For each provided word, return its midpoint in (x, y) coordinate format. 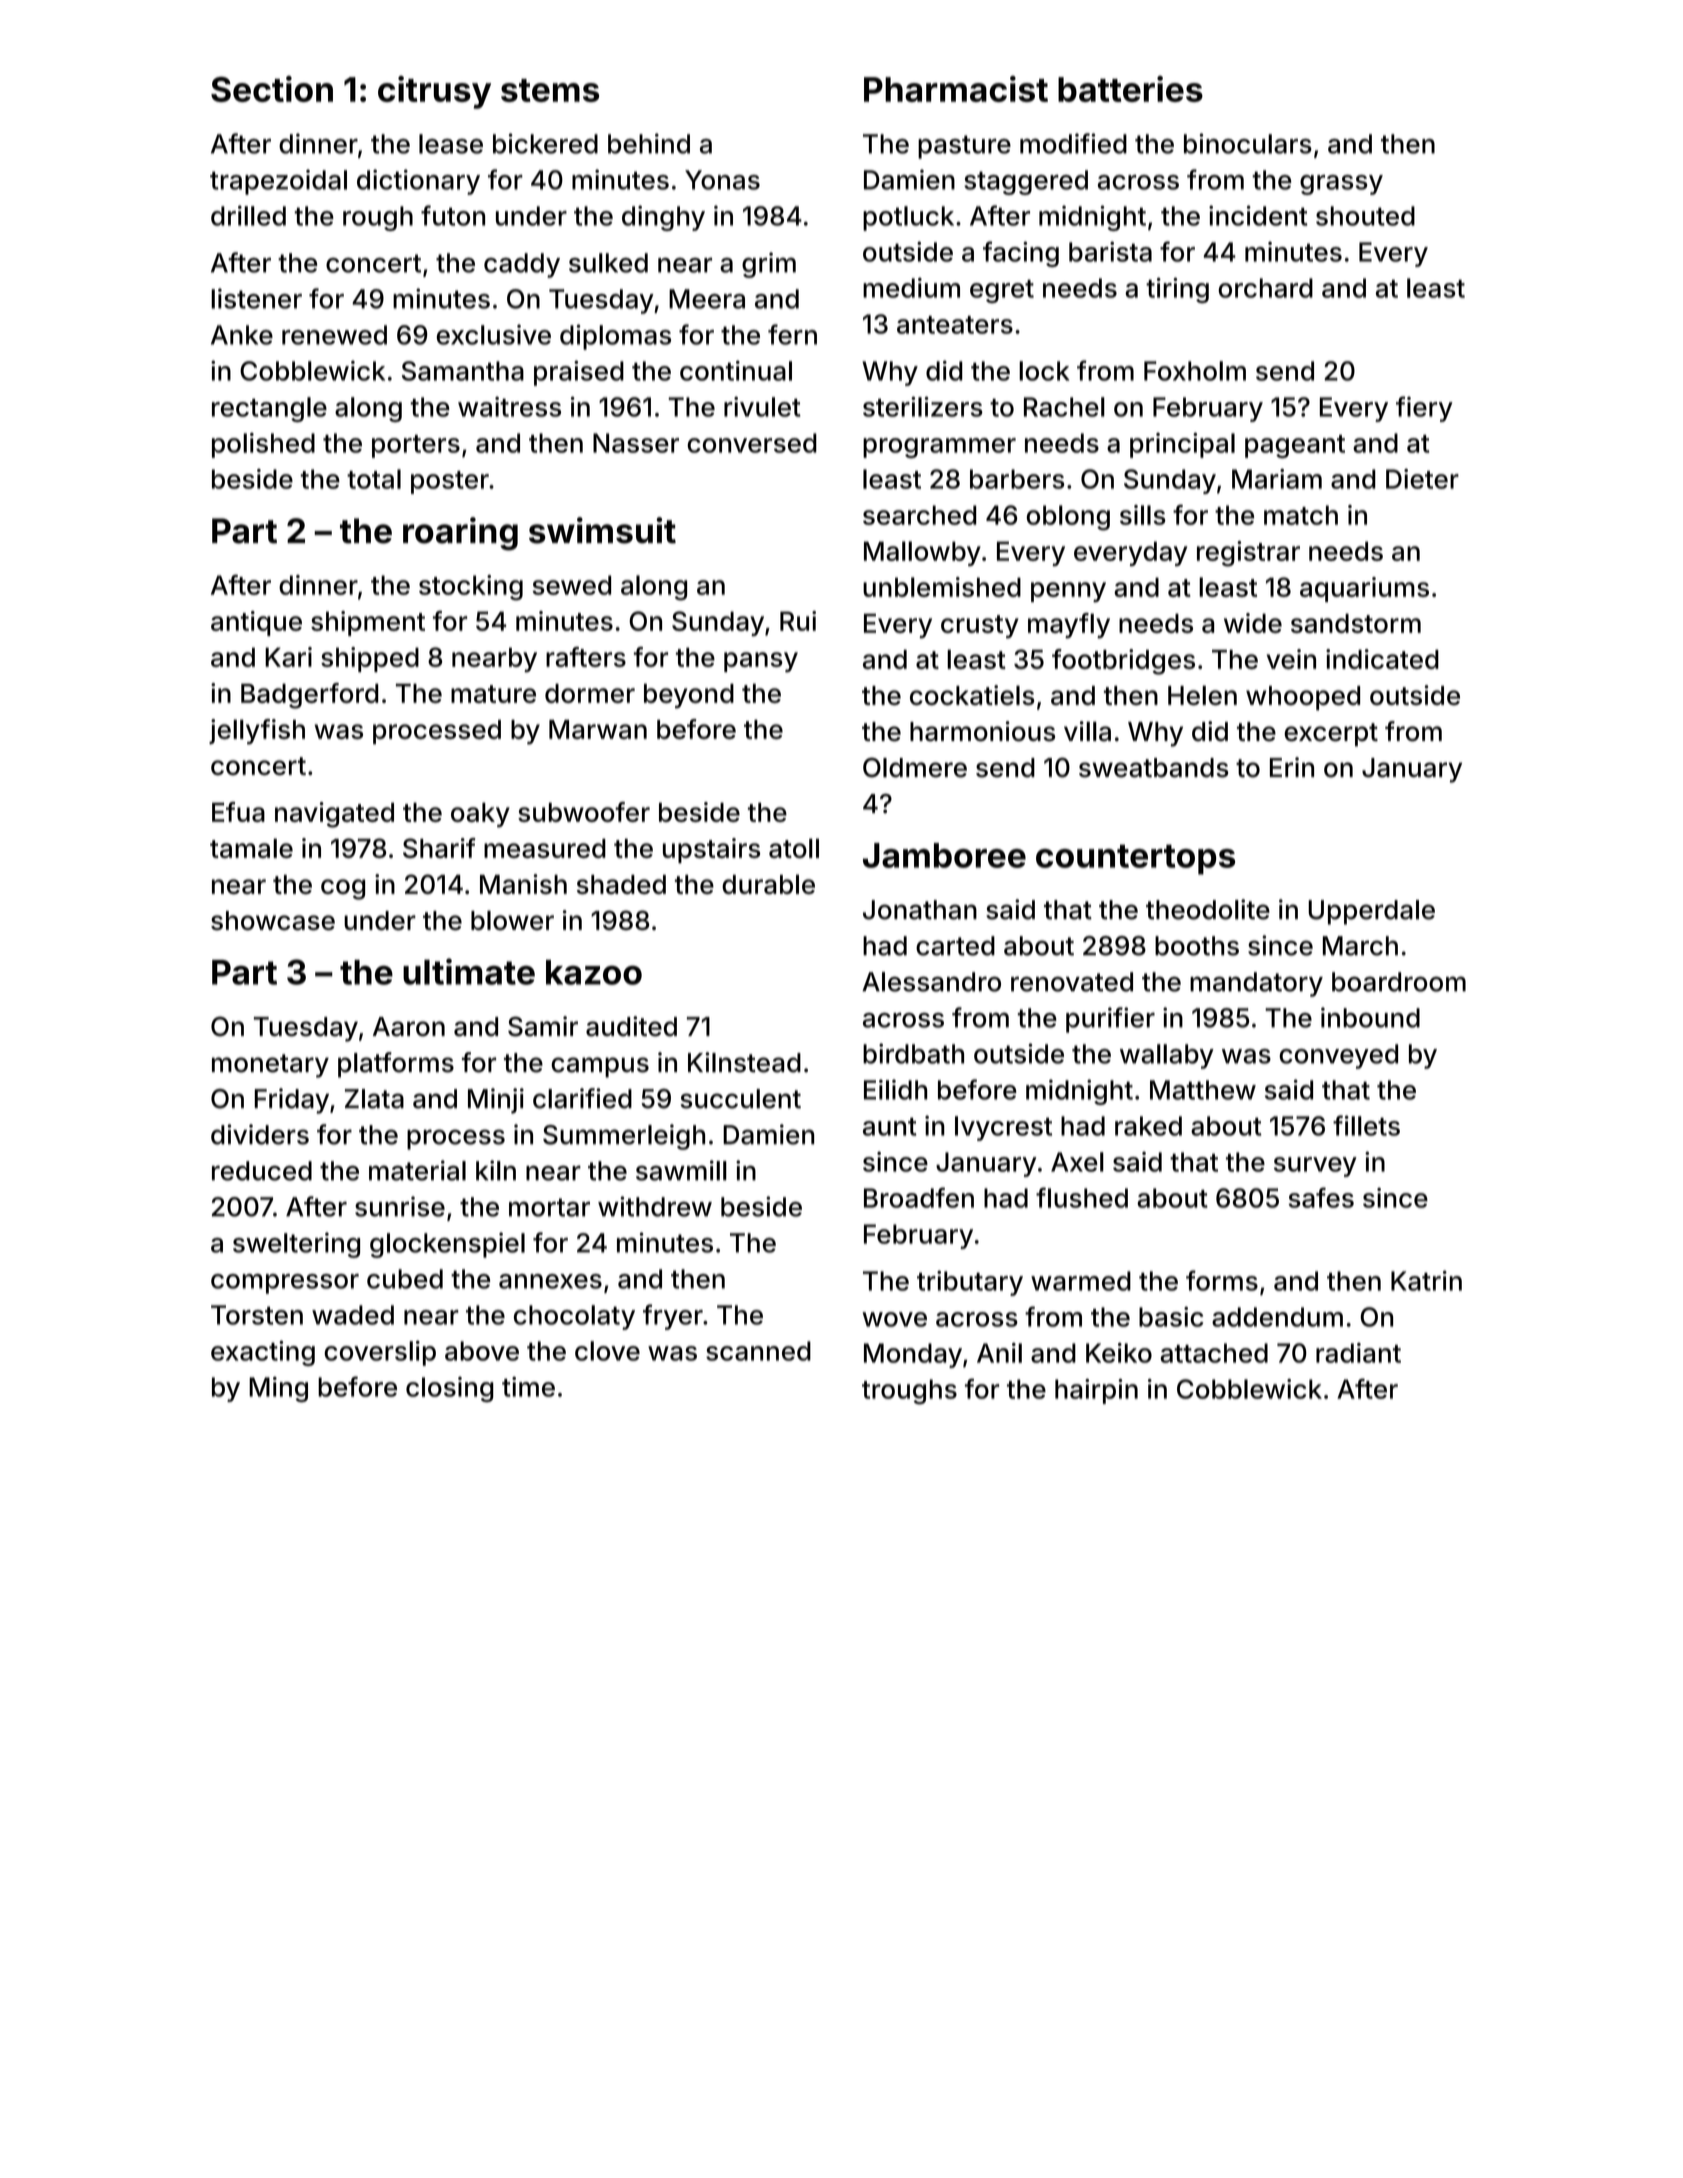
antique (256, 623)
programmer (939, 448)
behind (649, 143)
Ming (278, 1389)
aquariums (1364, 589)
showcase (273, 921)
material (417, 1170)
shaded (621, 884)
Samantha (463, 371)
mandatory (1256, 984)
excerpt (1331, 735)
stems (550, 90)
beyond (689, 696)
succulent (741, 1099)
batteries (1130, 89)
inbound (1370, 1017)
